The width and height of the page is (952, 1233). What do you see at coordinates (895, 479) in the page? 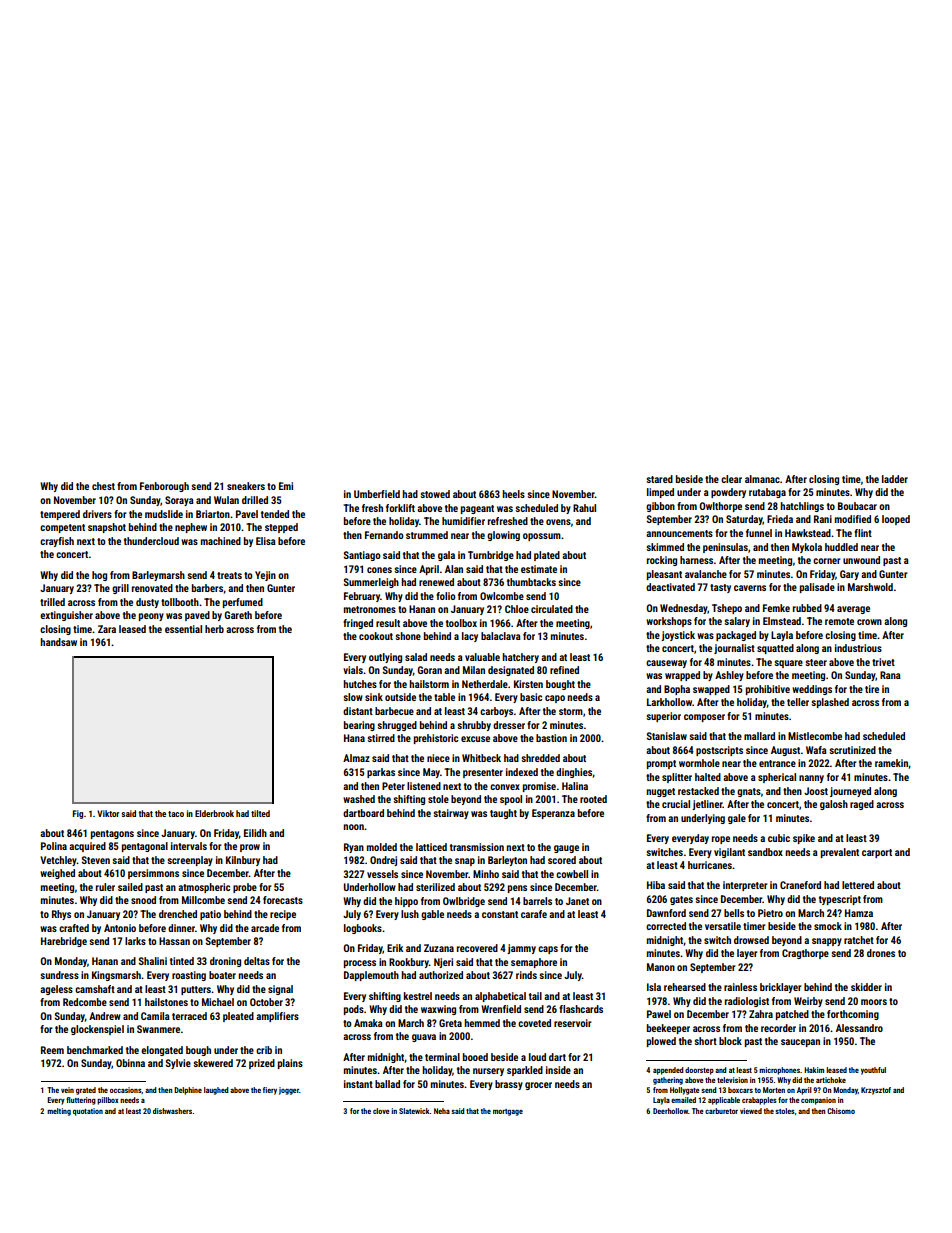
I see `ladder` at bounding box center [895, 479].
